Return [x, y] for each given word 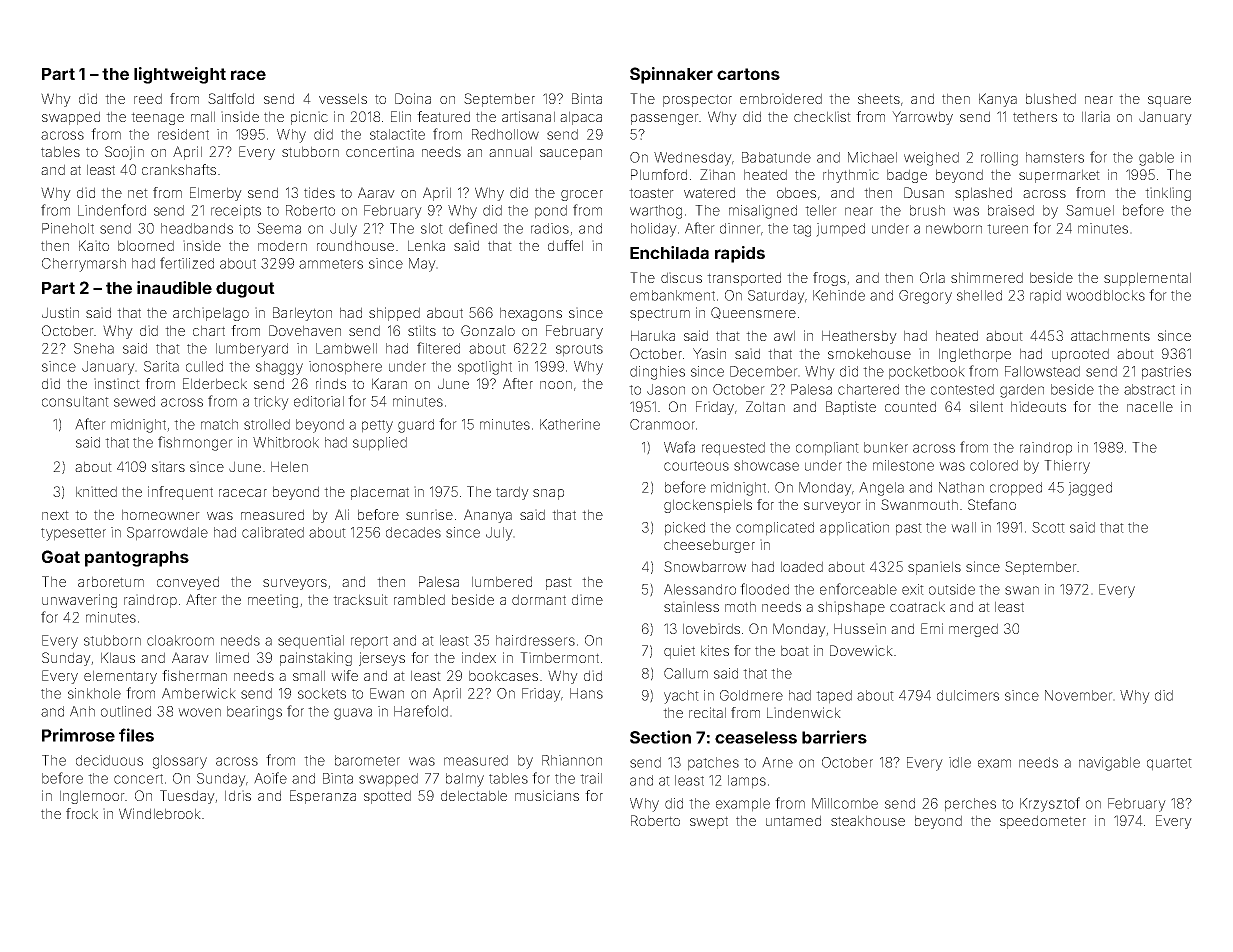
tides [319, 192]
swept [709, 822]
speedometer [1043, 822]
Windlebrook [160, 813]
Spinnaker [671, 75]
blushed [1051, 98]
